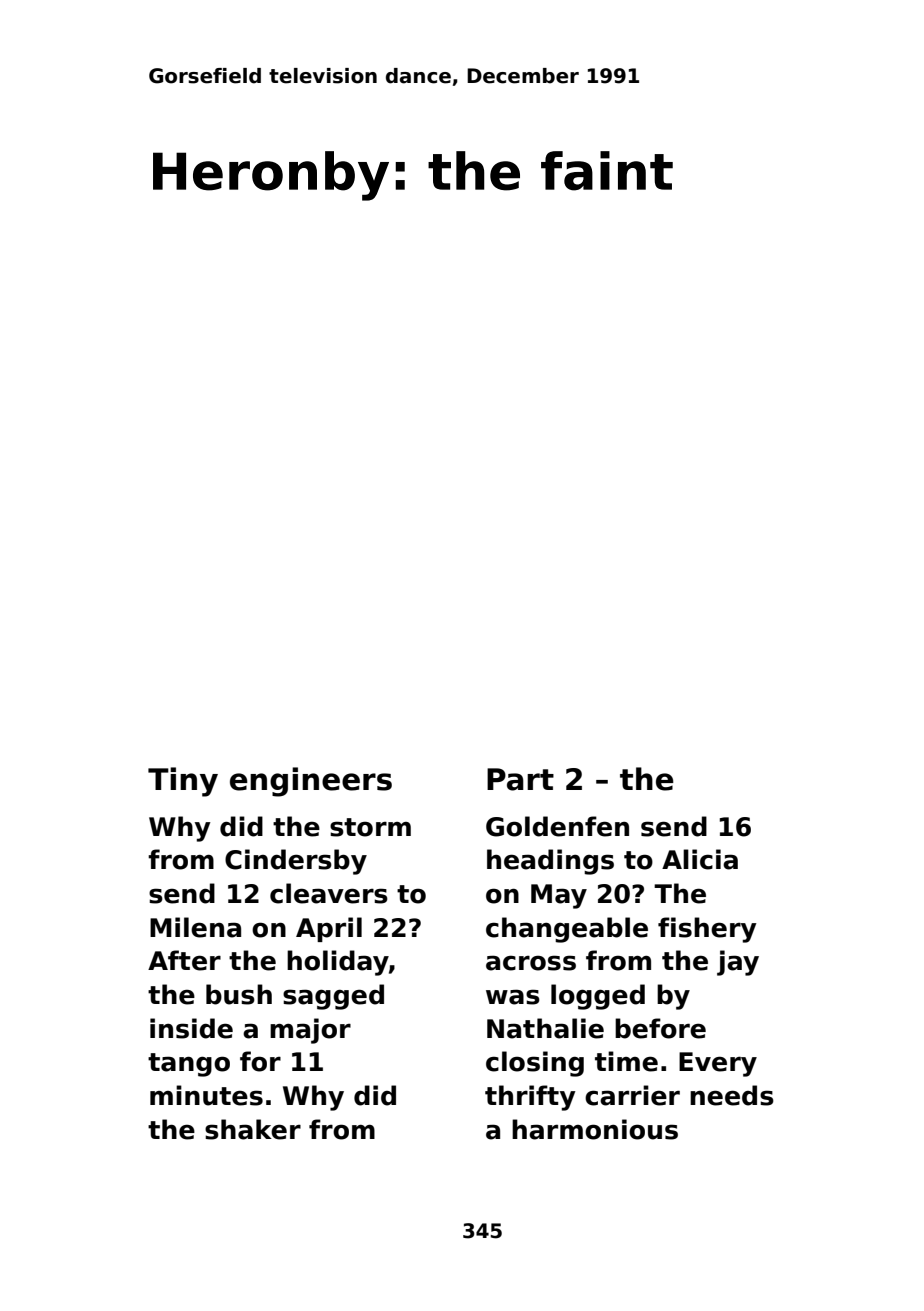  Describe the element at coordinates (700, 859) in the image. I see `Alicia` at that location.
